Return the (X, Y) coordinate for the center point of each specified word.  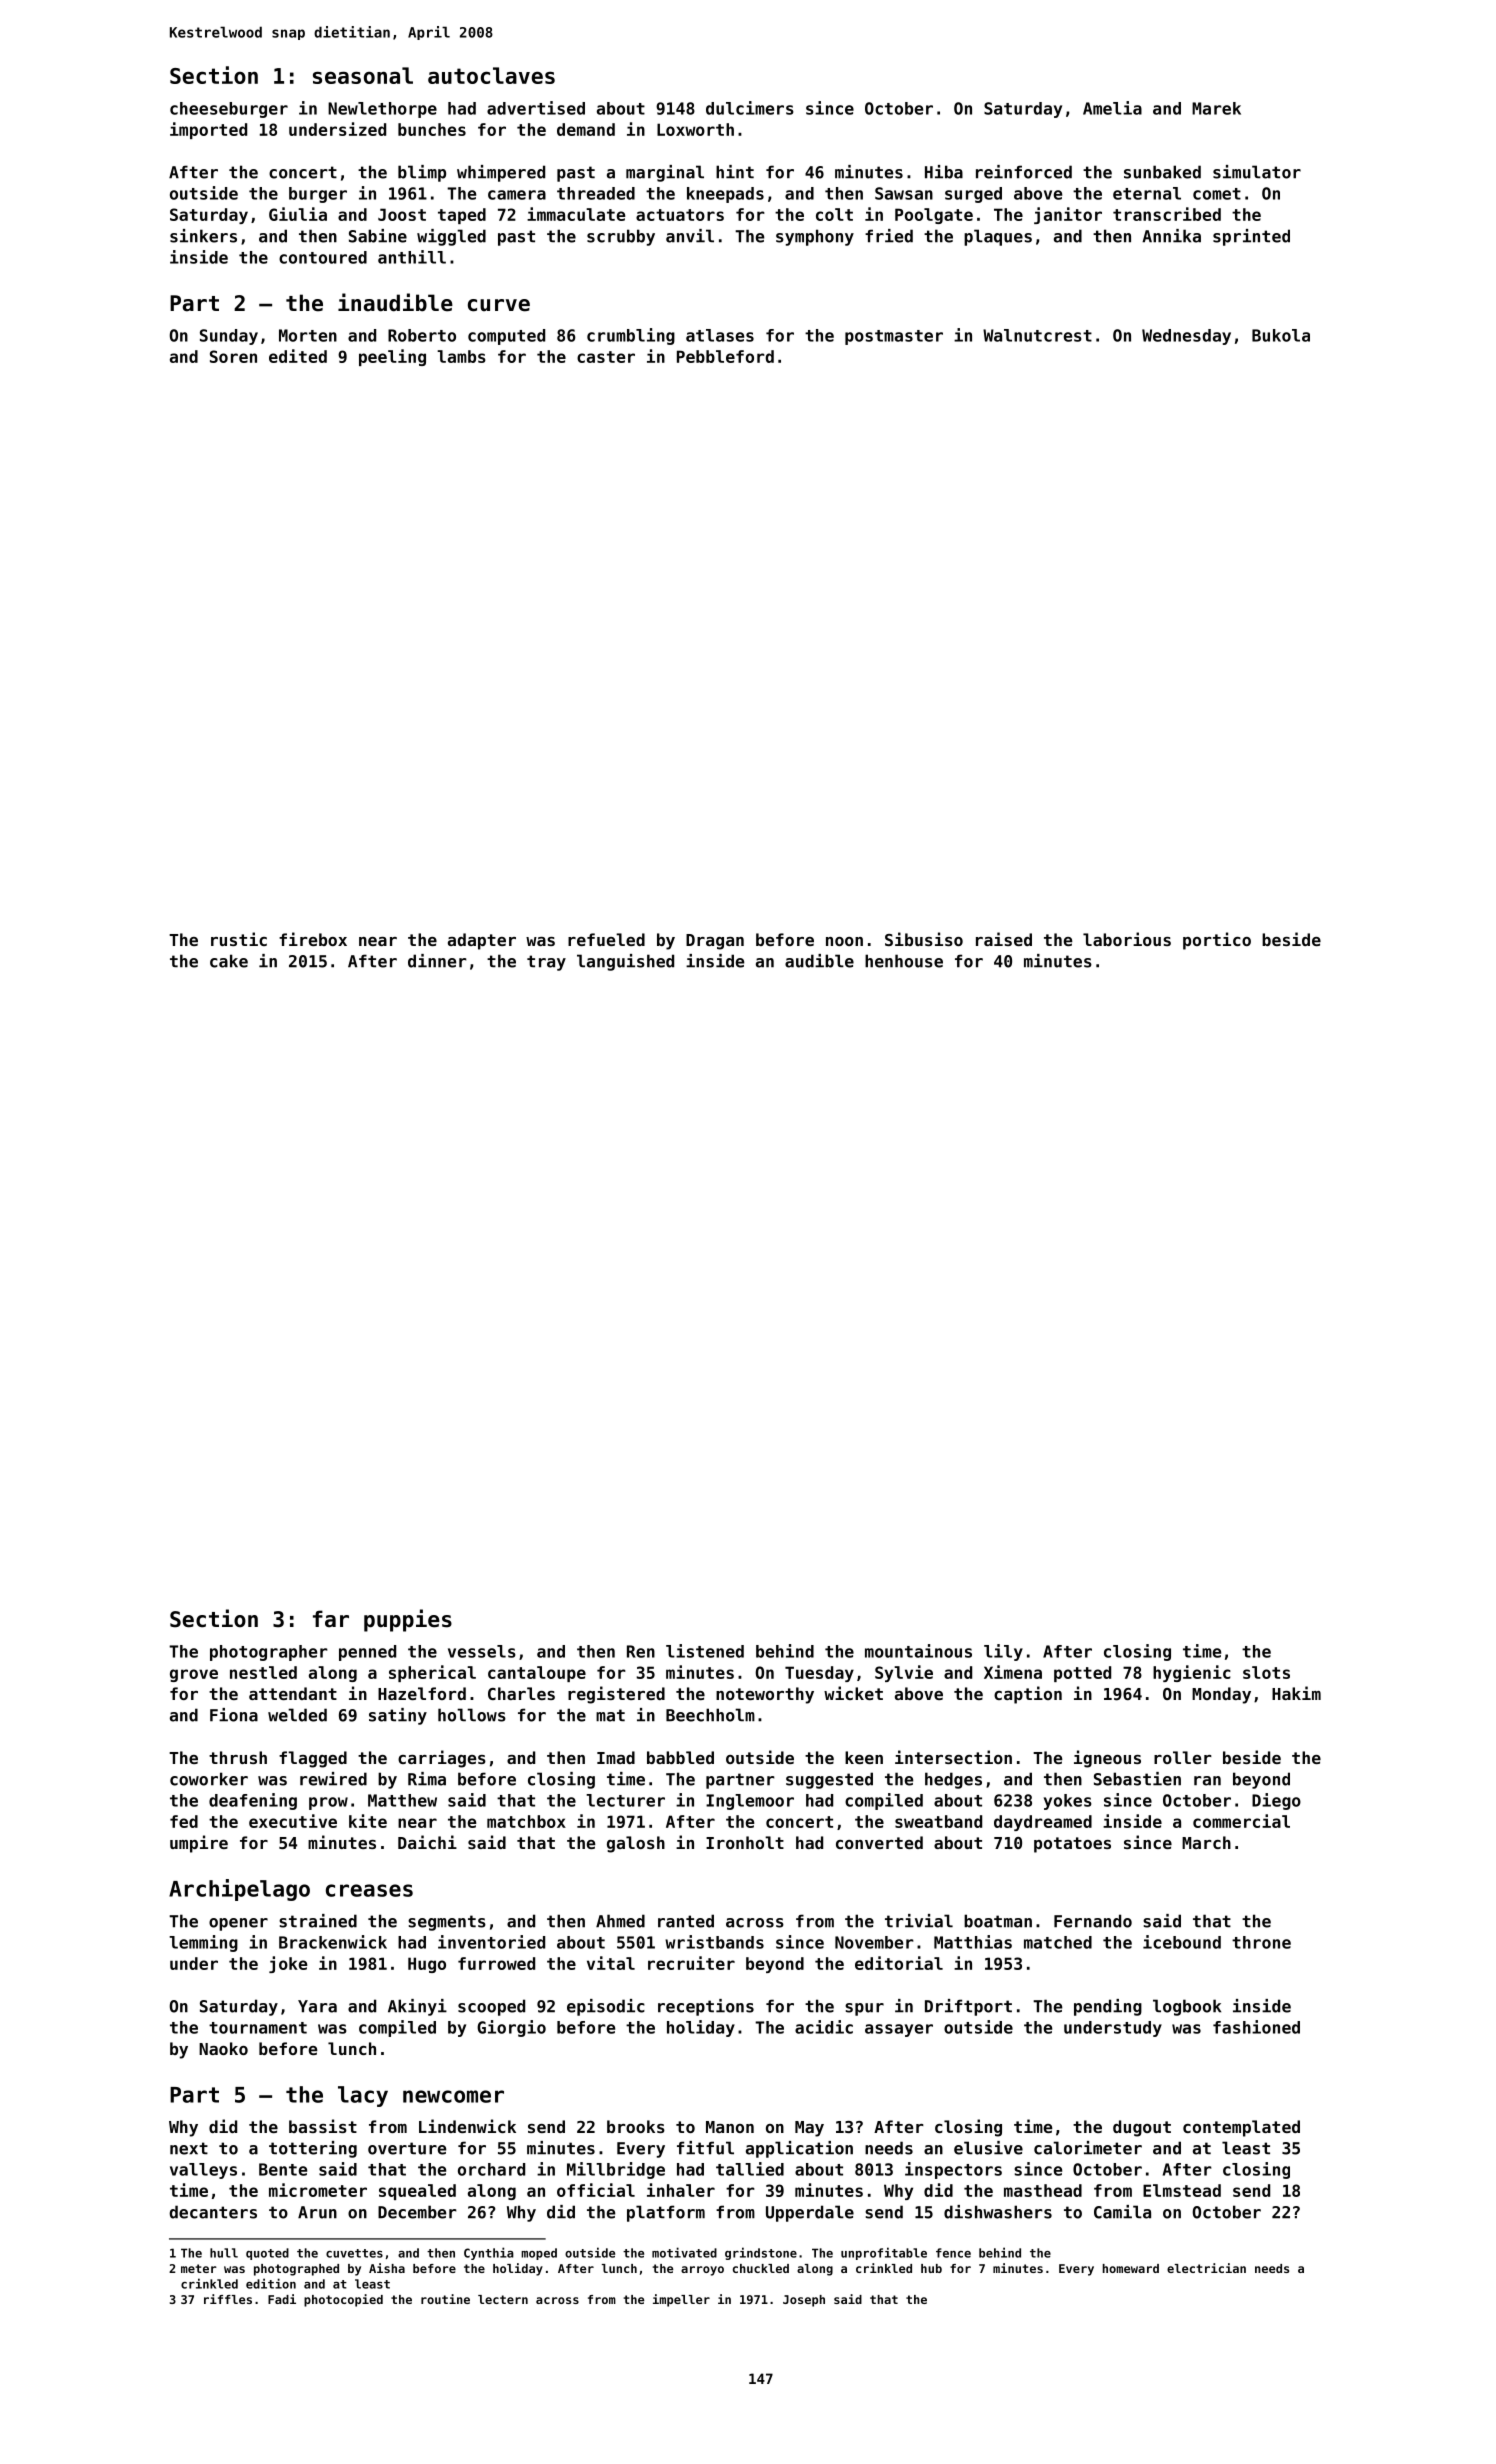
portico (1217, 941)
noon (844, 941)
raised (1004, 939)
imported (208, 130)
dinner (437, 961)
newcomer (453, 2096)
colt (834, 214)
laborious (1127, 939)
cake (229, 961)
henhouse (904, 961)
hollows (472, 1715)
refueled (606, 939)
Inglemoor (750, 1802)
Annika (1171, 236)
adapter (482, 941)
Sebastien (1137, 1779)
